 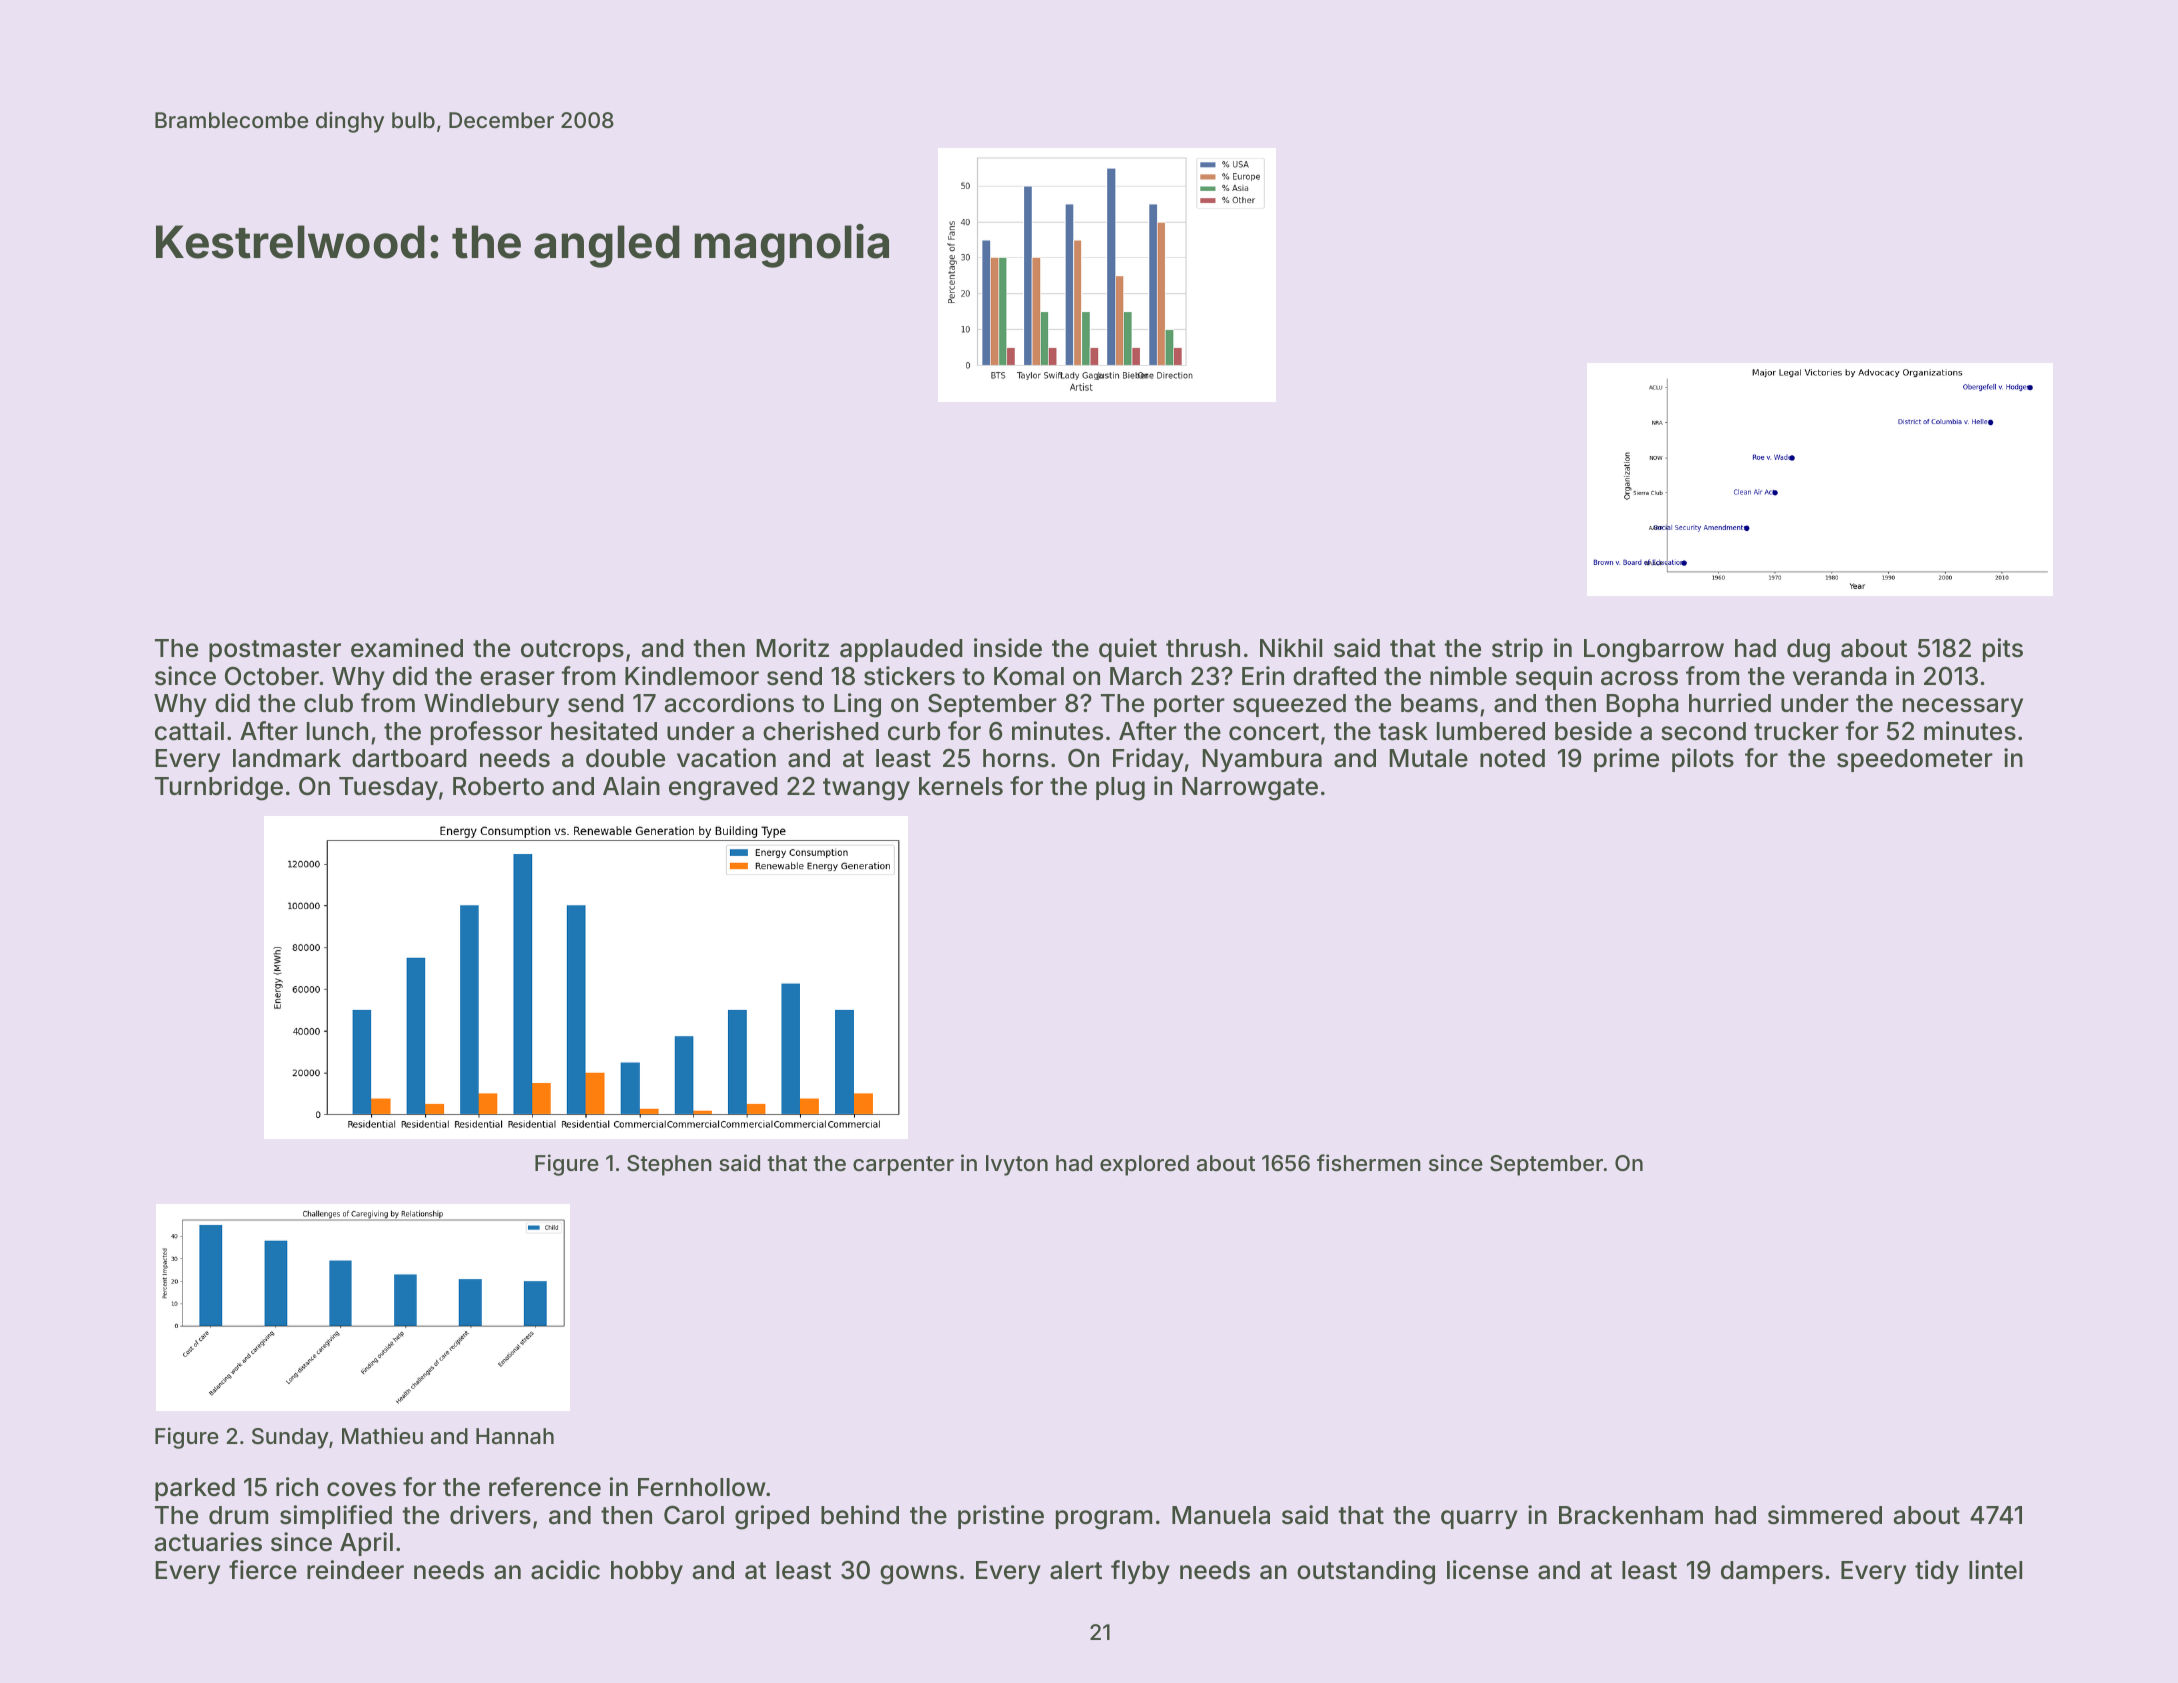 What do you see at coordinates (903, 1166) in the image?
I see `carpenter` at bounding box center [903, 1166].
